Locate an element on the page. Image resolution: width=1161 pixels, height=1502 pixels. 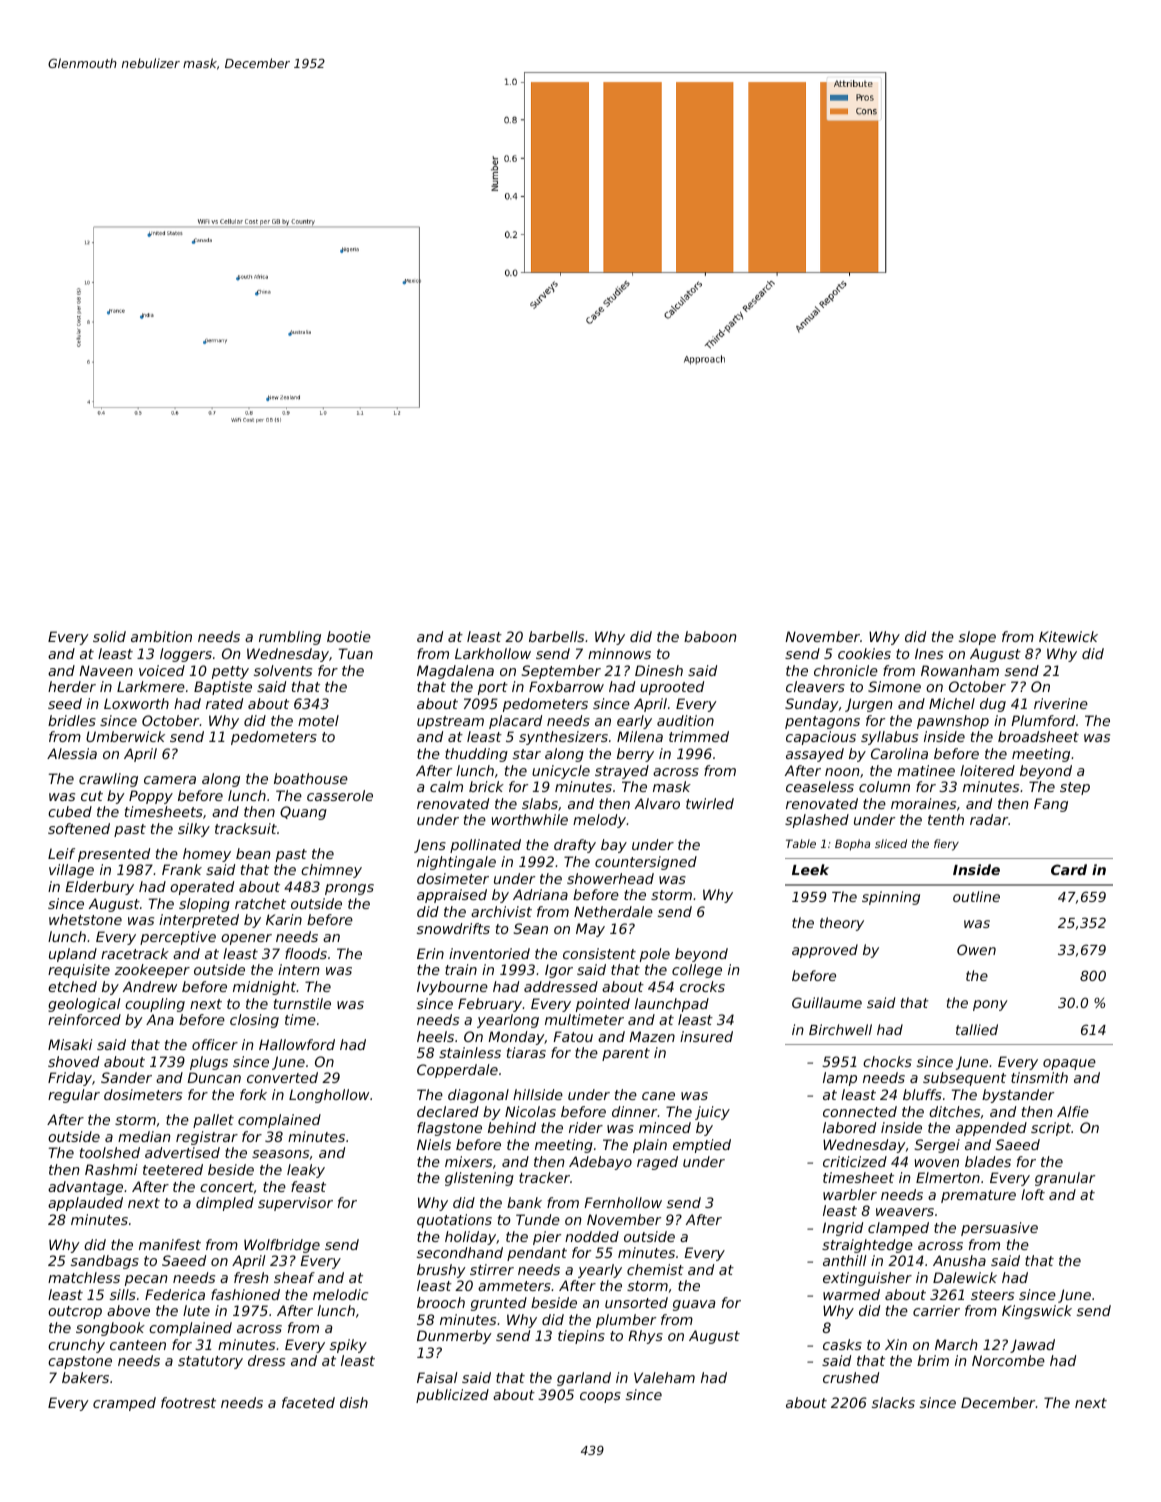
zookeeper is located at coordinates (152, 971).
